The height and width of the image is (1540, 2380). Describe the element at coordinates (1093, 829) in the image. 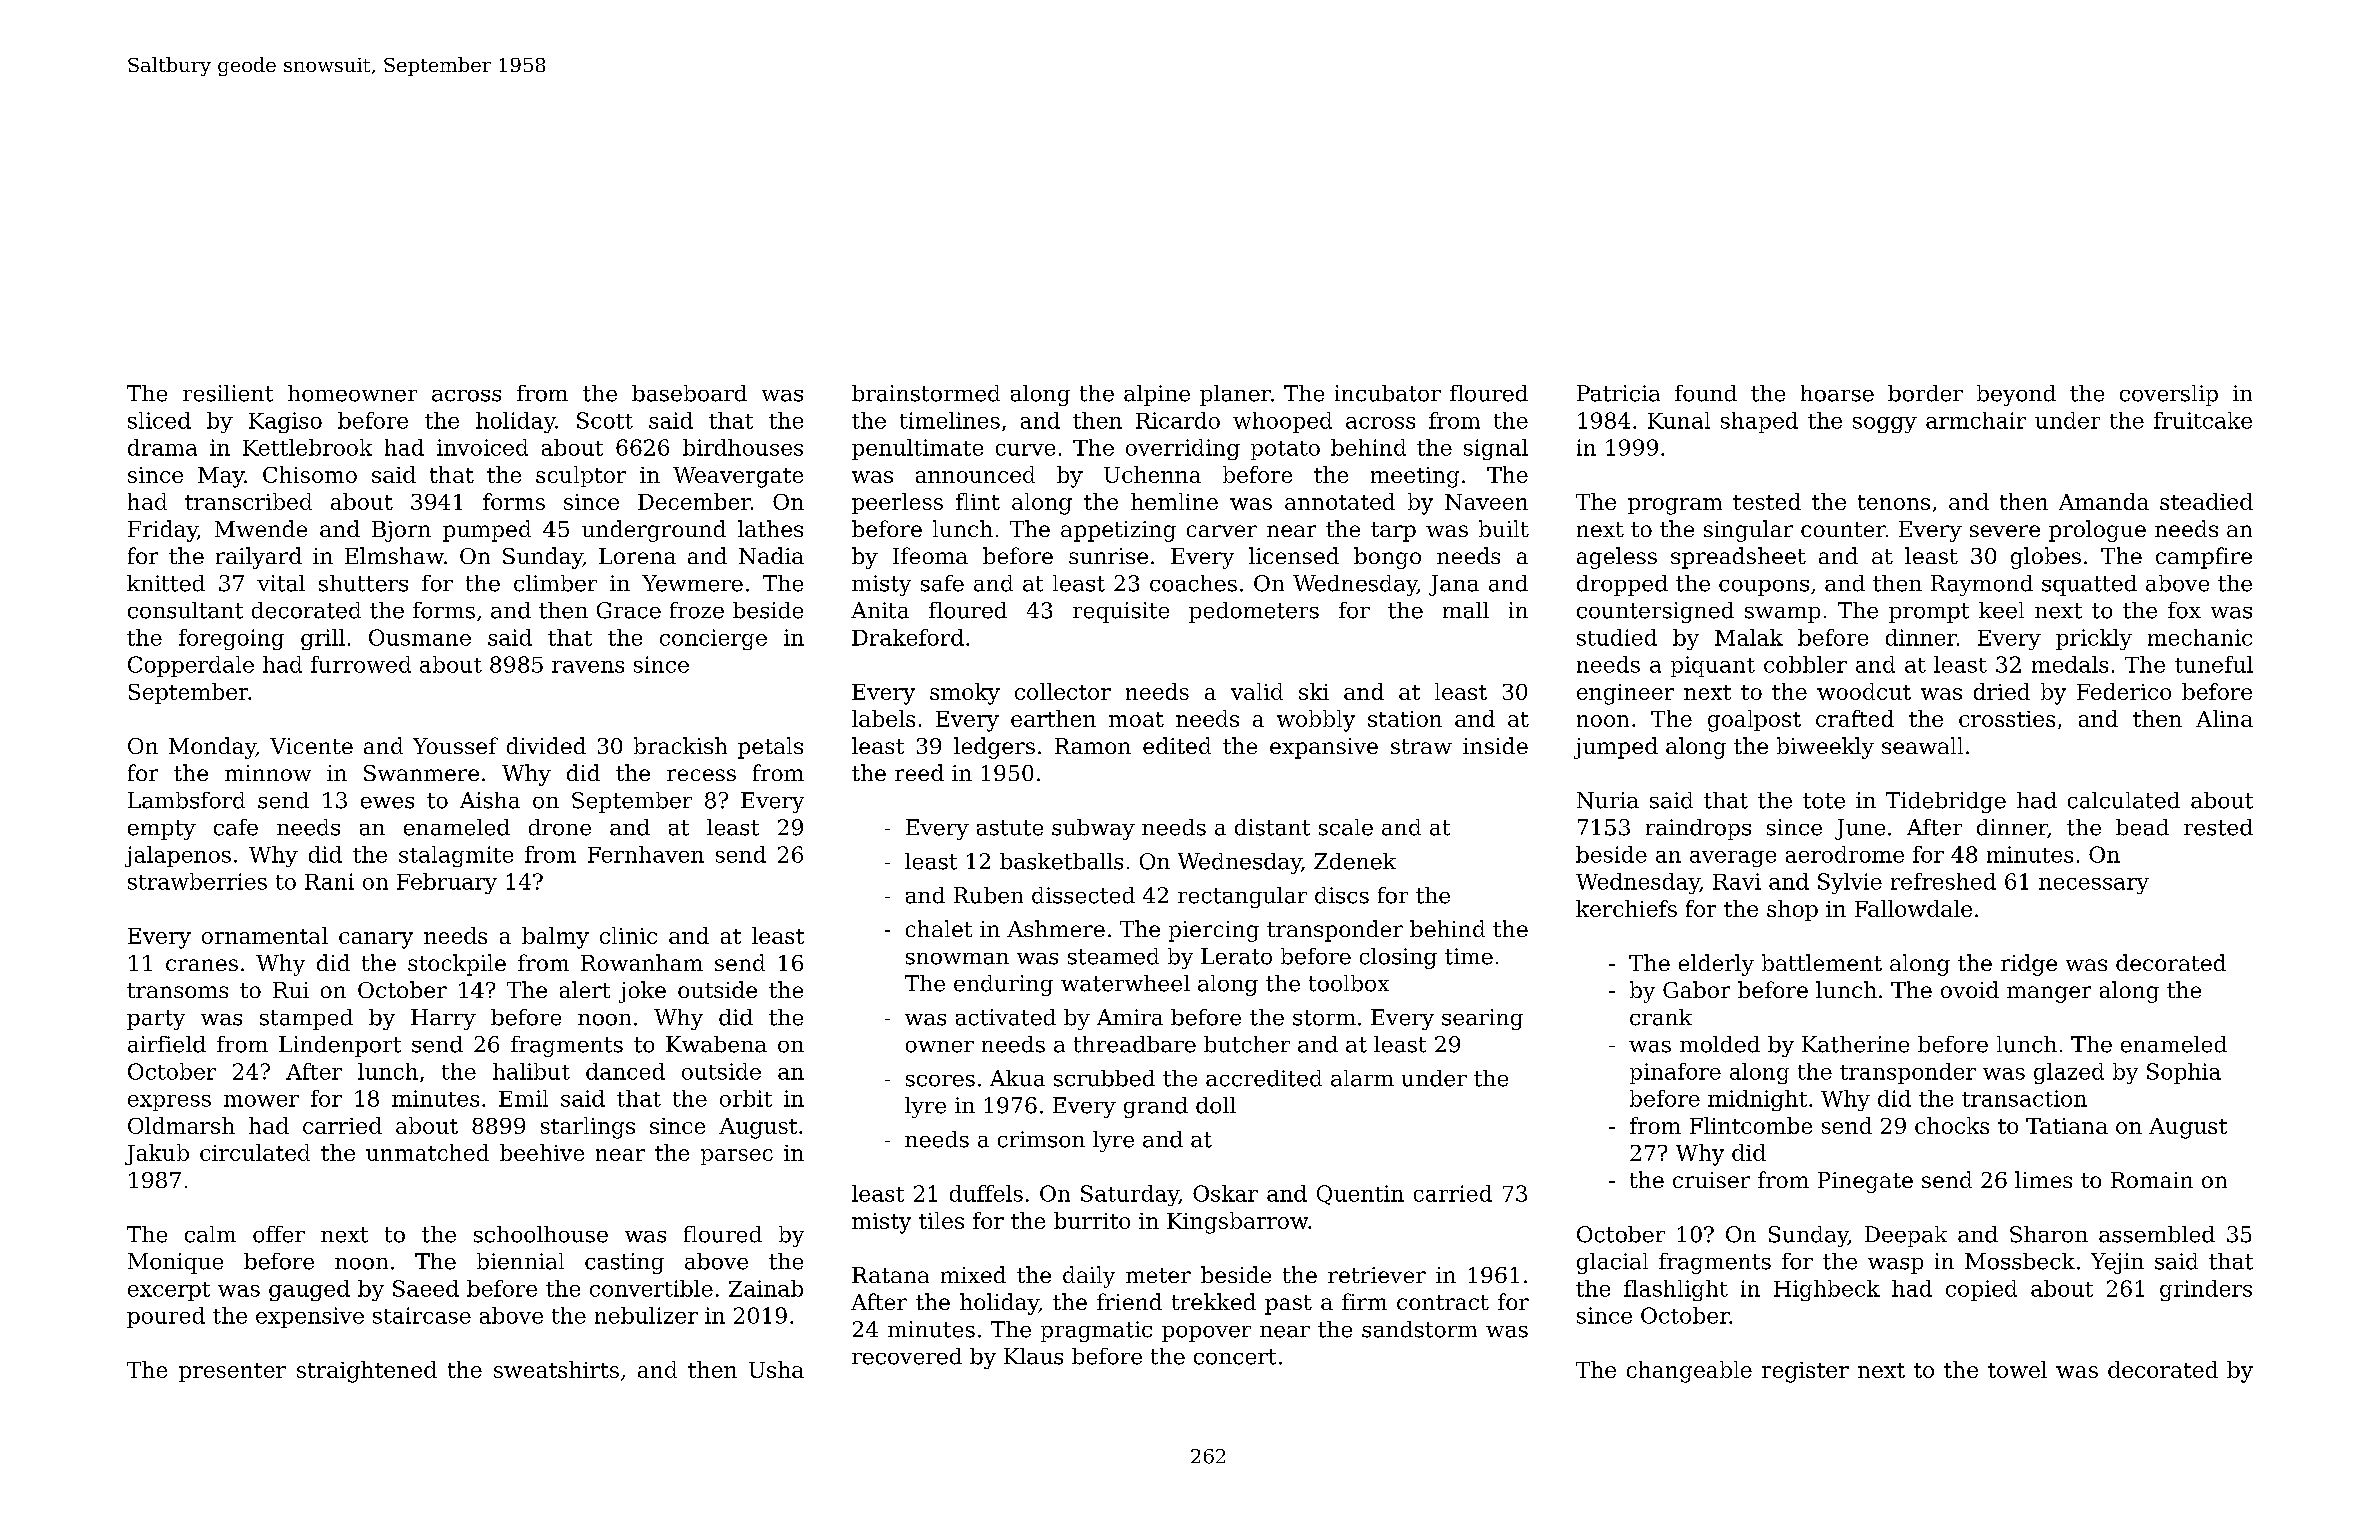

I see `subway` at that location.
